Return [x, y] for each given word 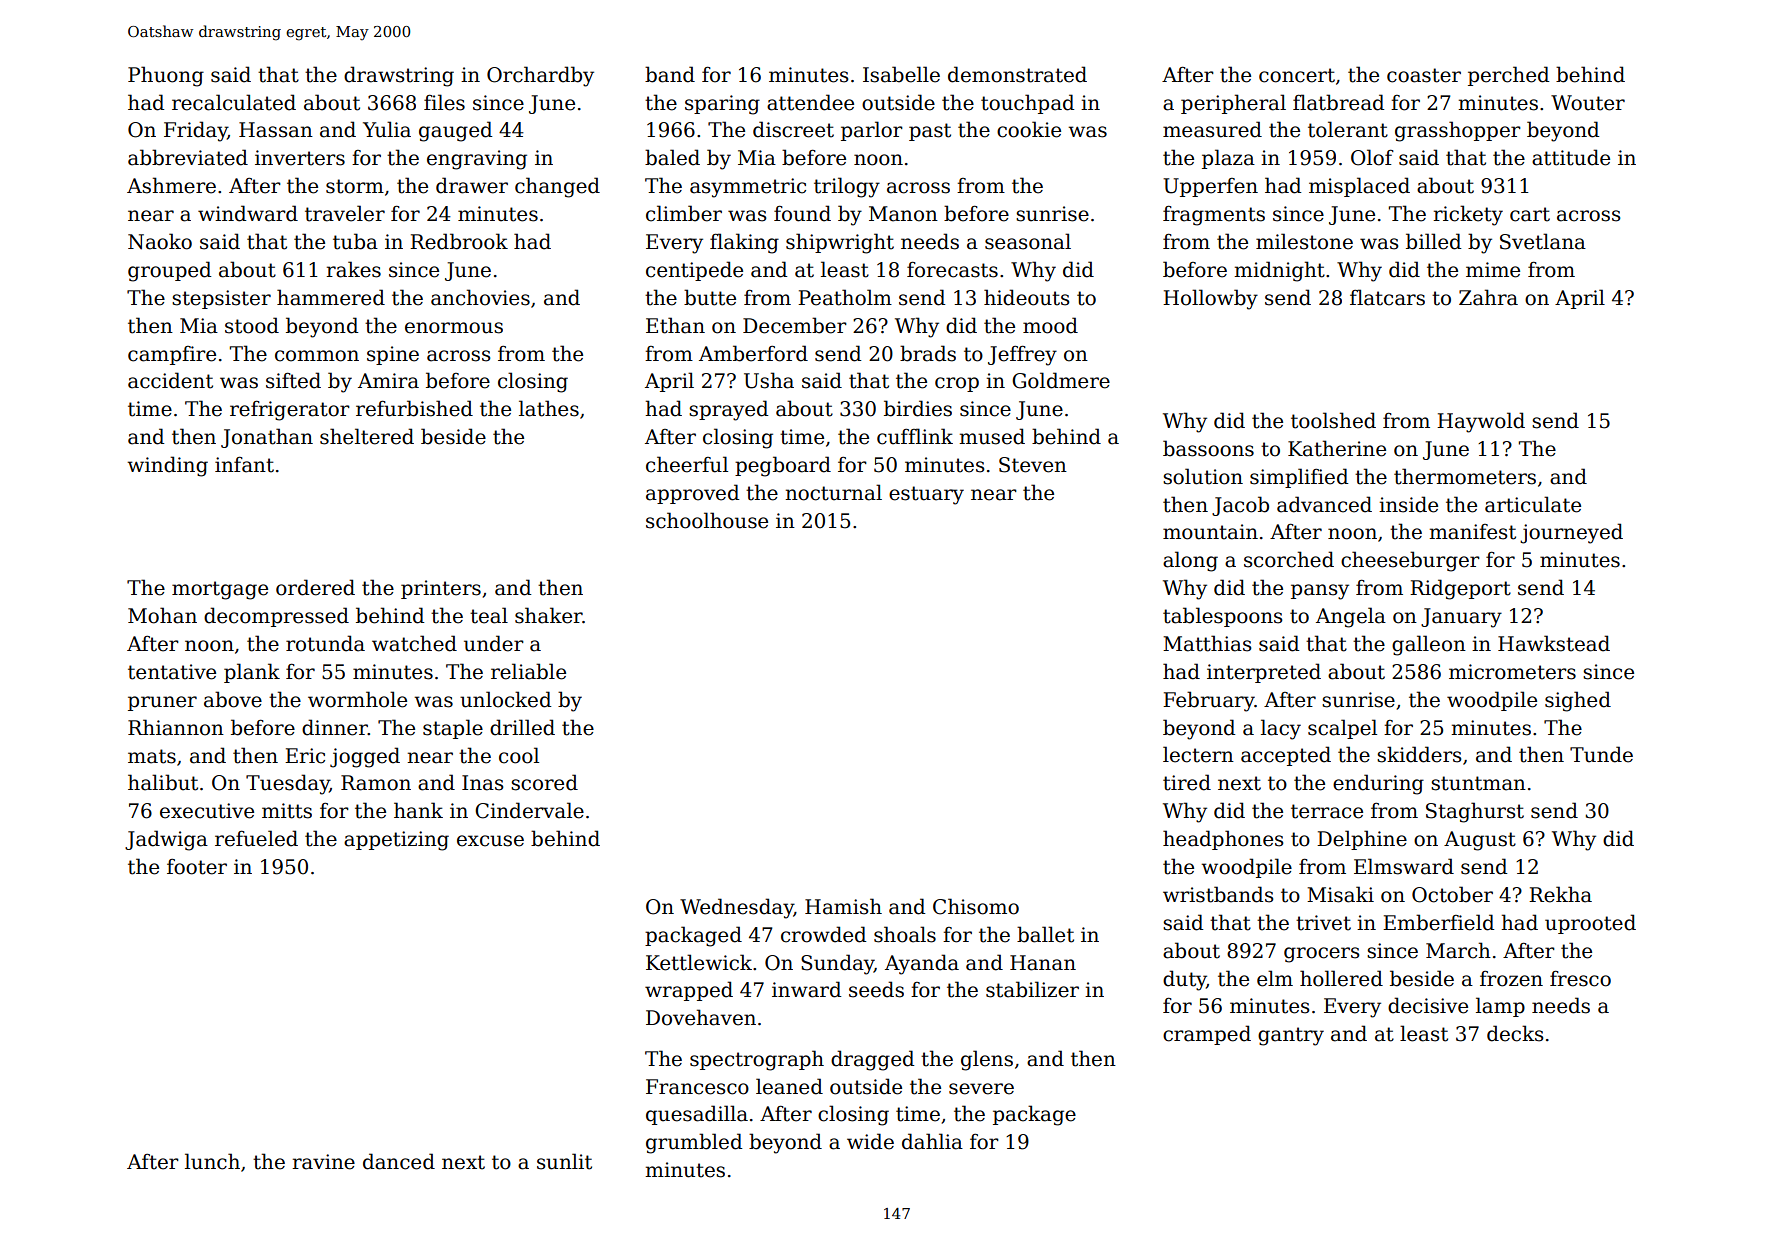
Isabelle [901, 74]
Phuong [166, 76]
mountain [1210, 532]
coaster [1424, 75]
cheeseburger [1410, 561]
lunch [212, 1161]
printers [441, 589]
